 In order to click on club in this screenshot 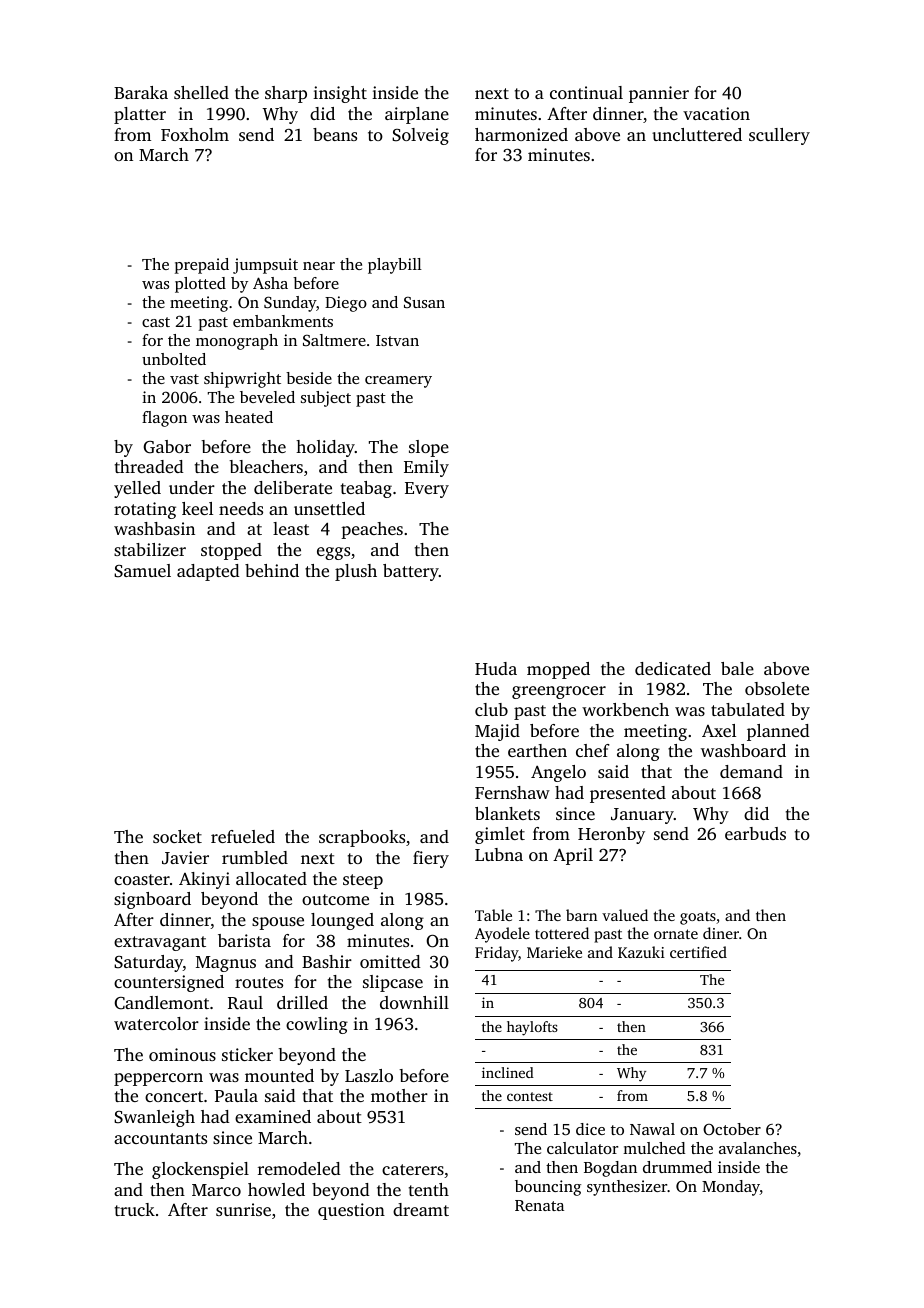, I will do `click(491, 709)`.
